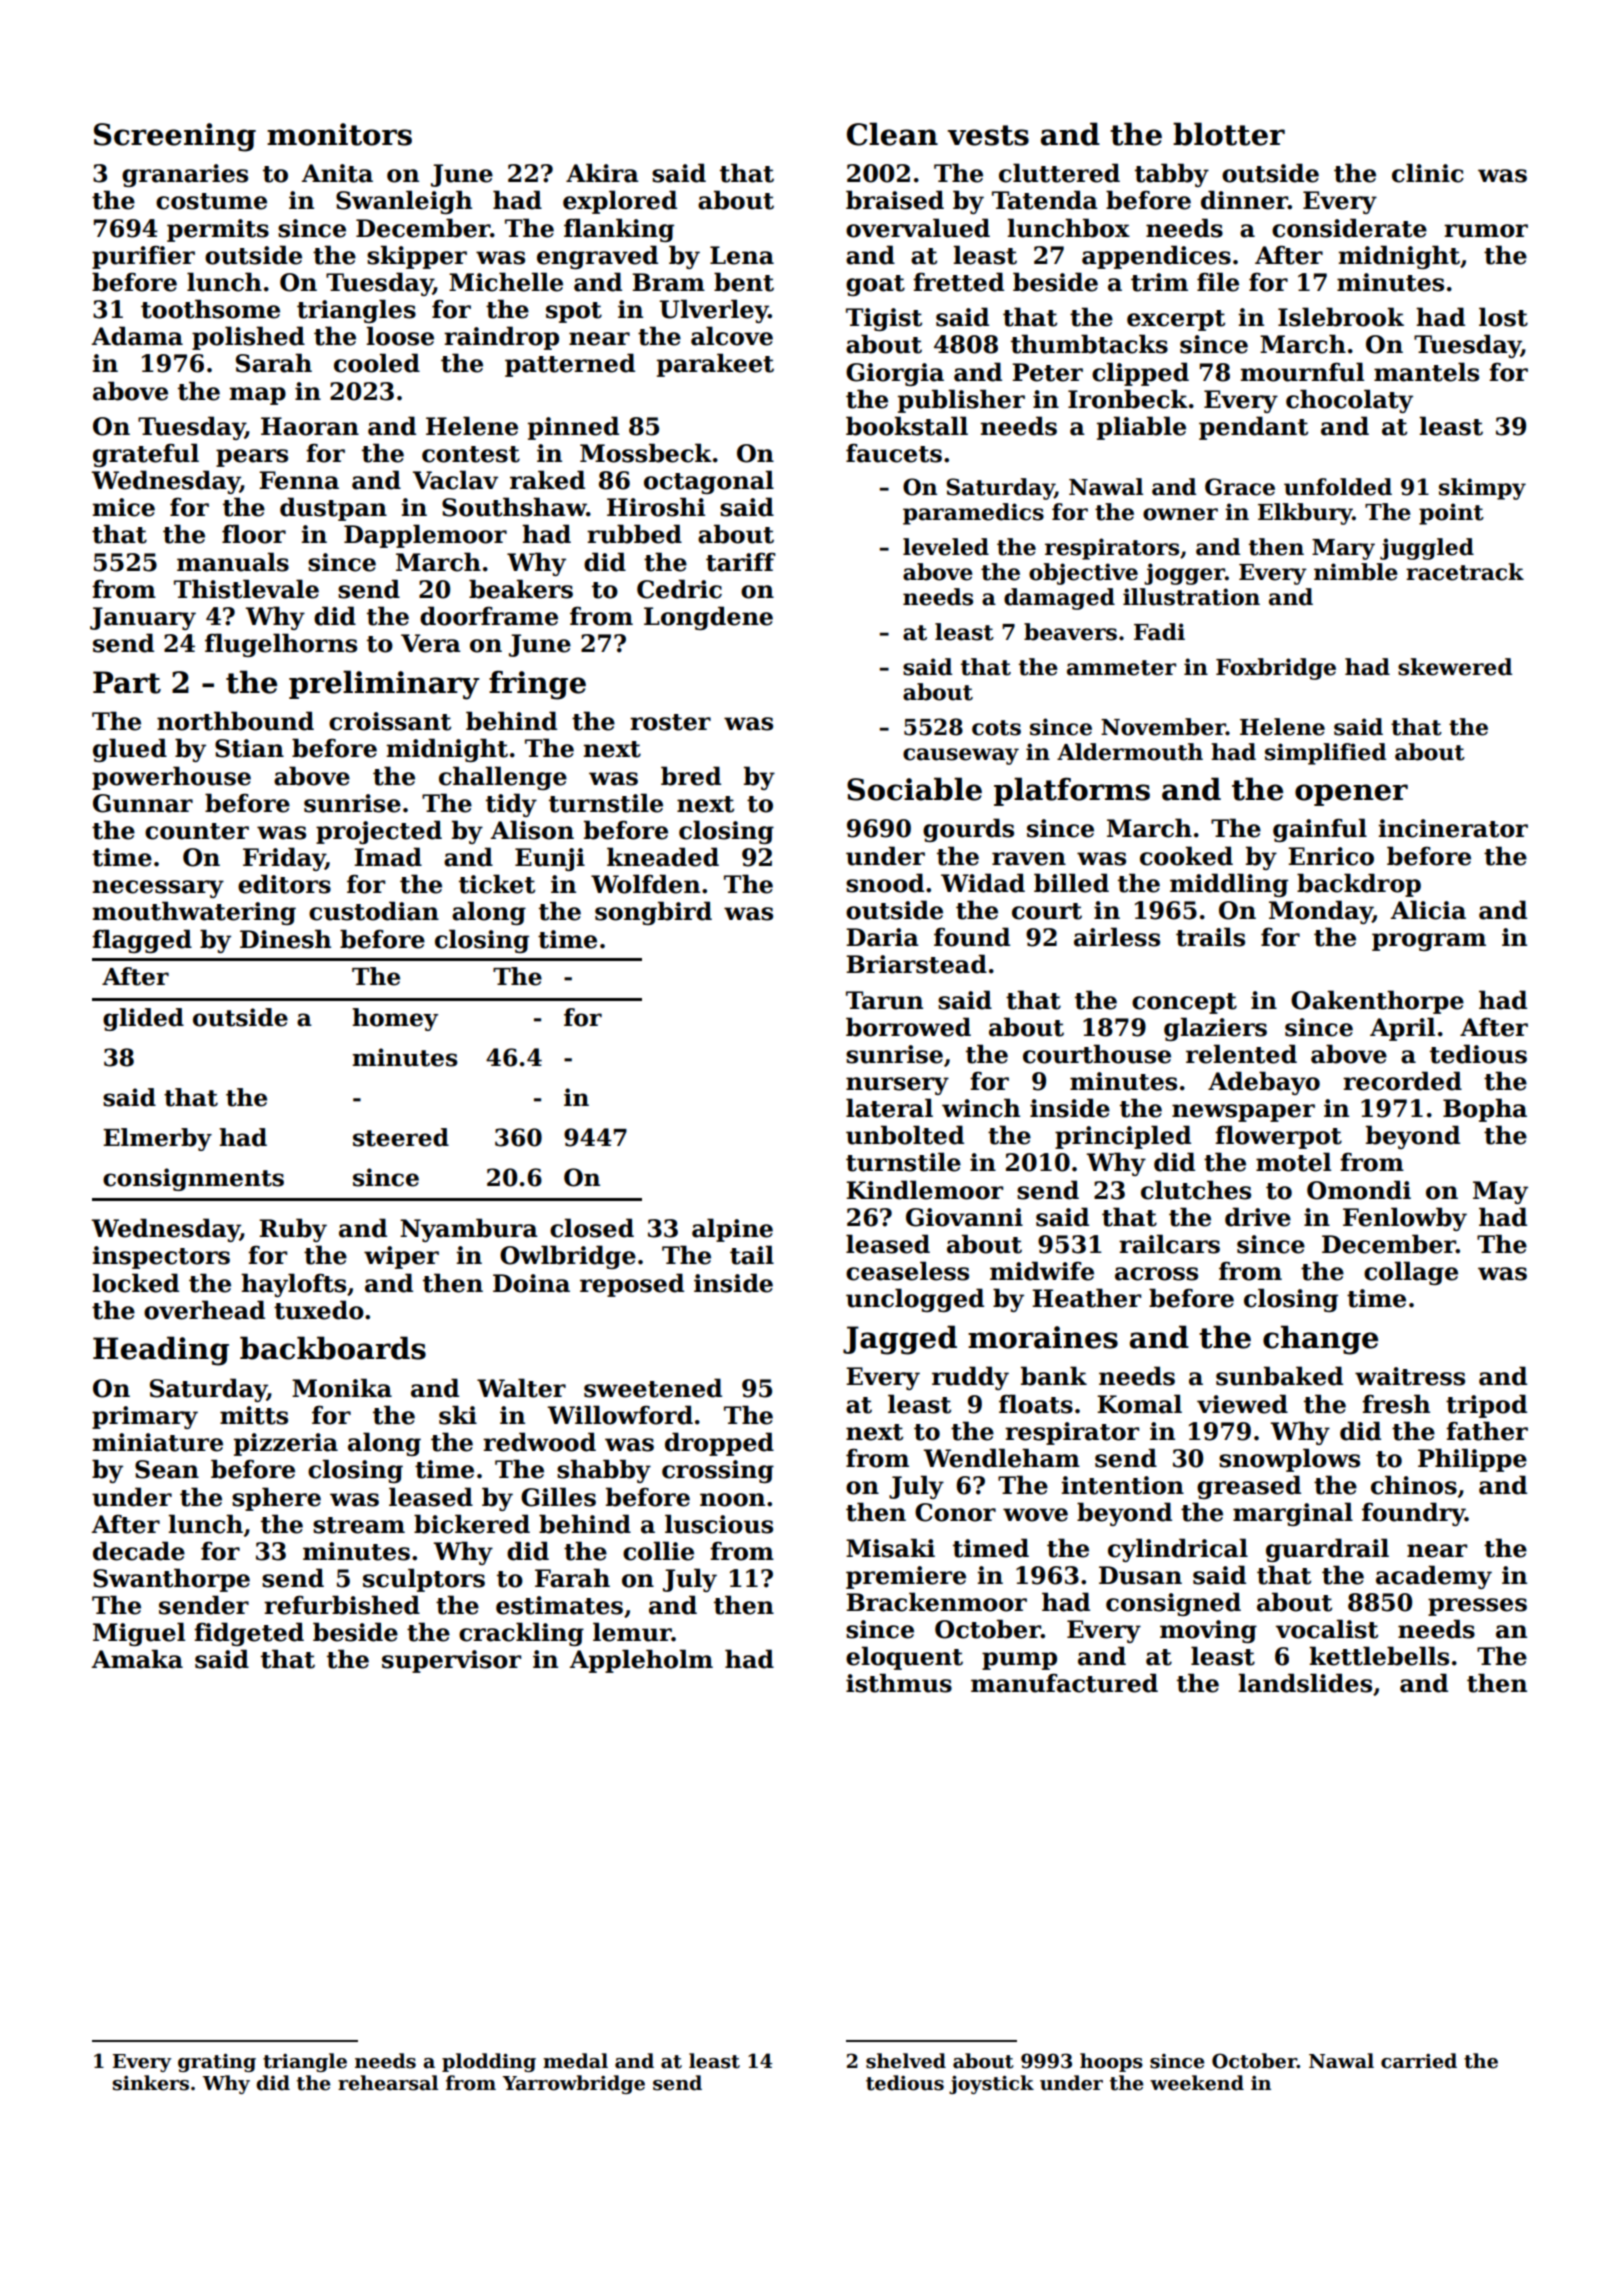 This screenshot has width=1620, height=2292. What do you see at coordinates (1455, 667) in the screenshot?
I see `skewered` at bounding box center [1455, 667].
